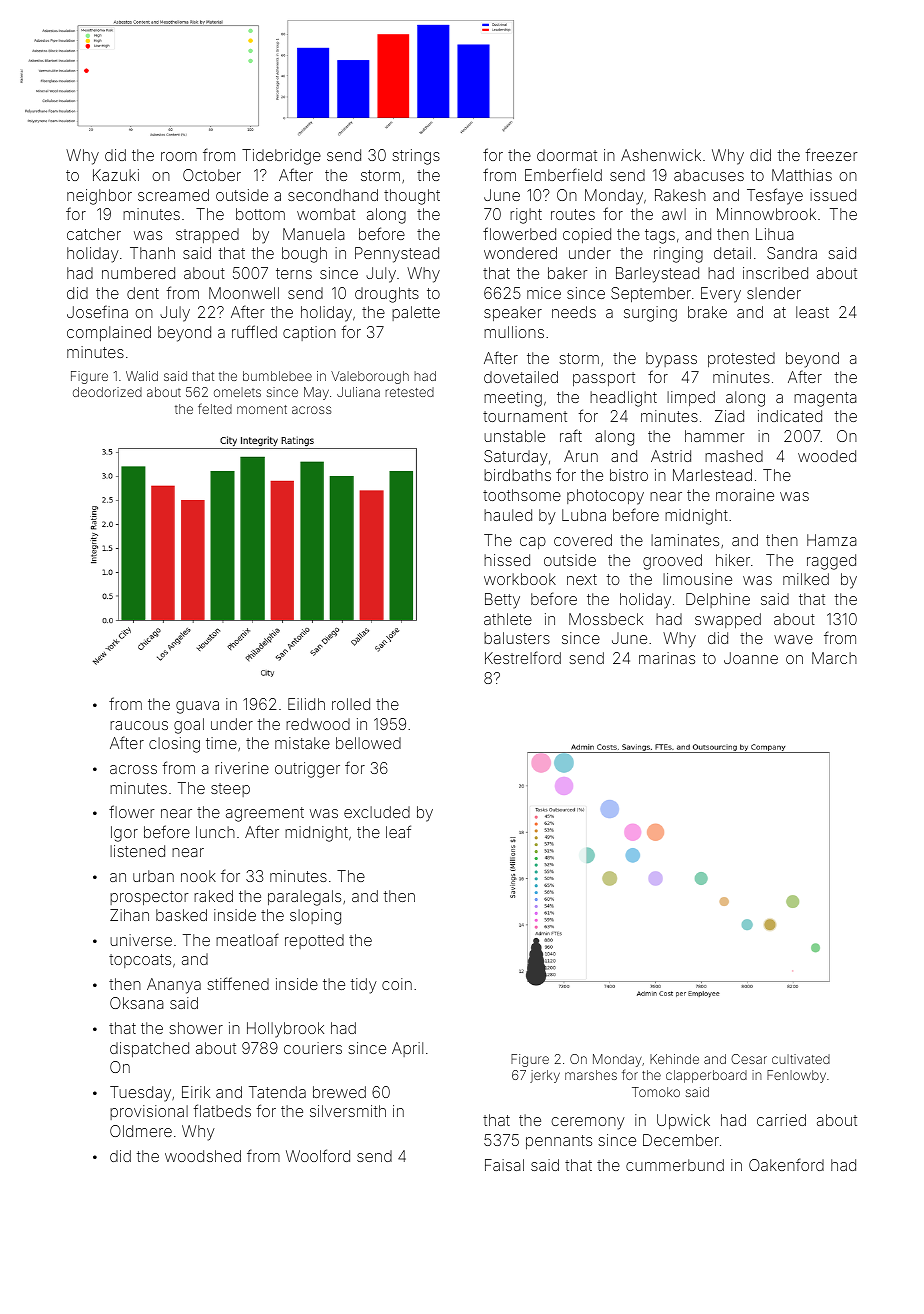  I want to click on dovetailed, so click(521, 377).
